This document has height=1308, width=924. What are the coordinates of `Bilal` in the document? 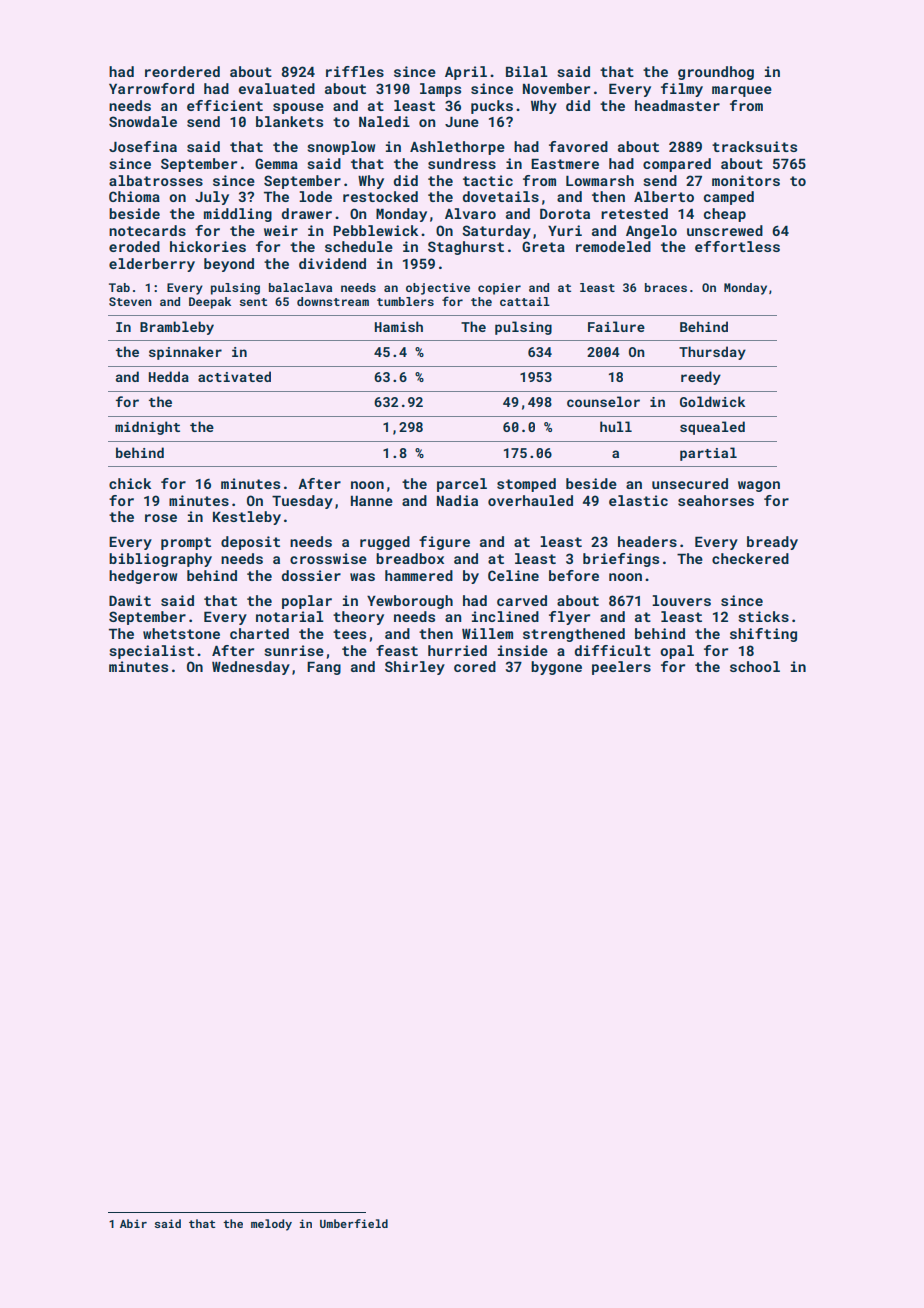 It's located at (527, 71).
